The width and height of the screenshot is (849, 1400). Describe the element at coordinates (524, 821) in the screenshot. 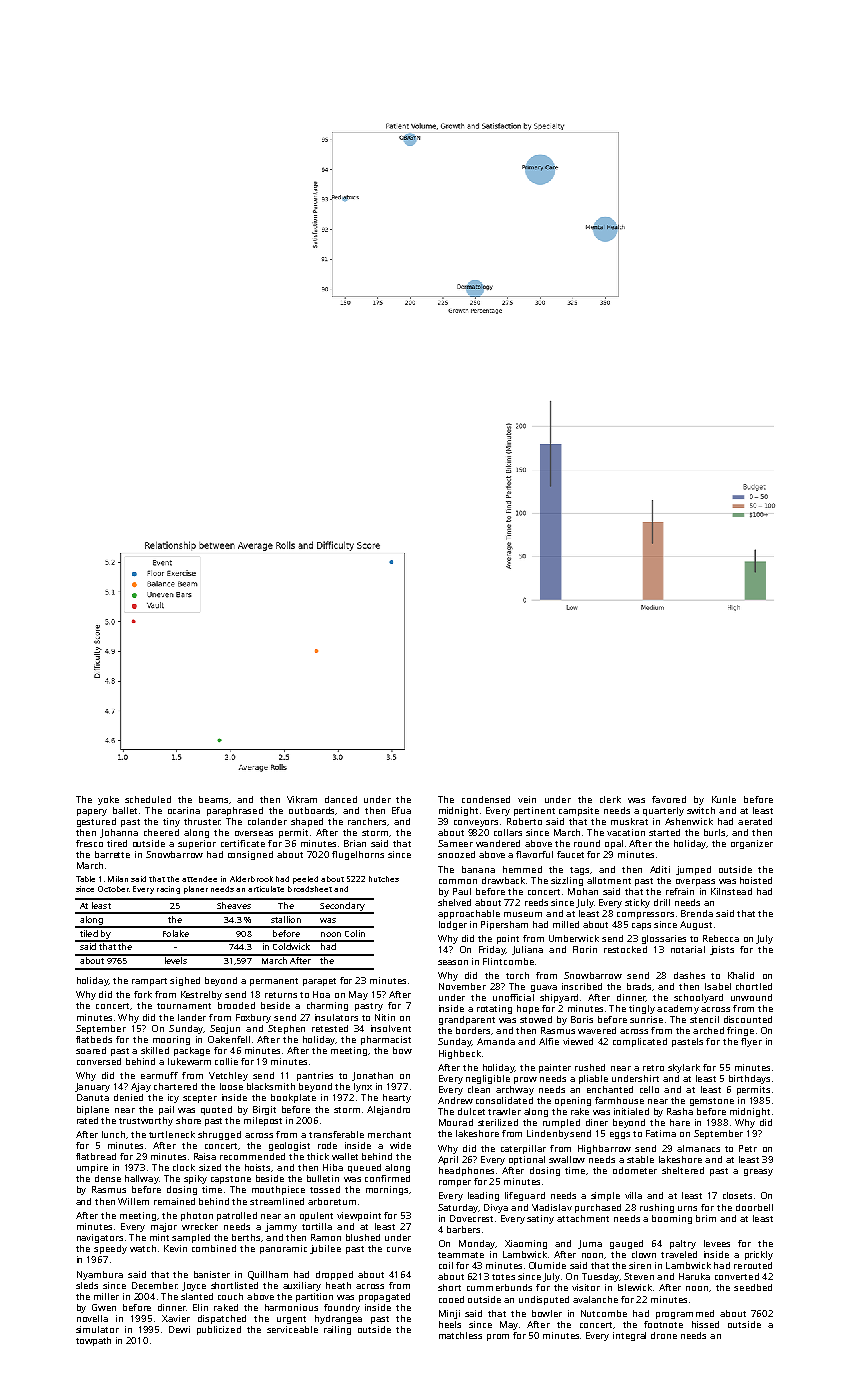

I see `Roberto` at that location.
